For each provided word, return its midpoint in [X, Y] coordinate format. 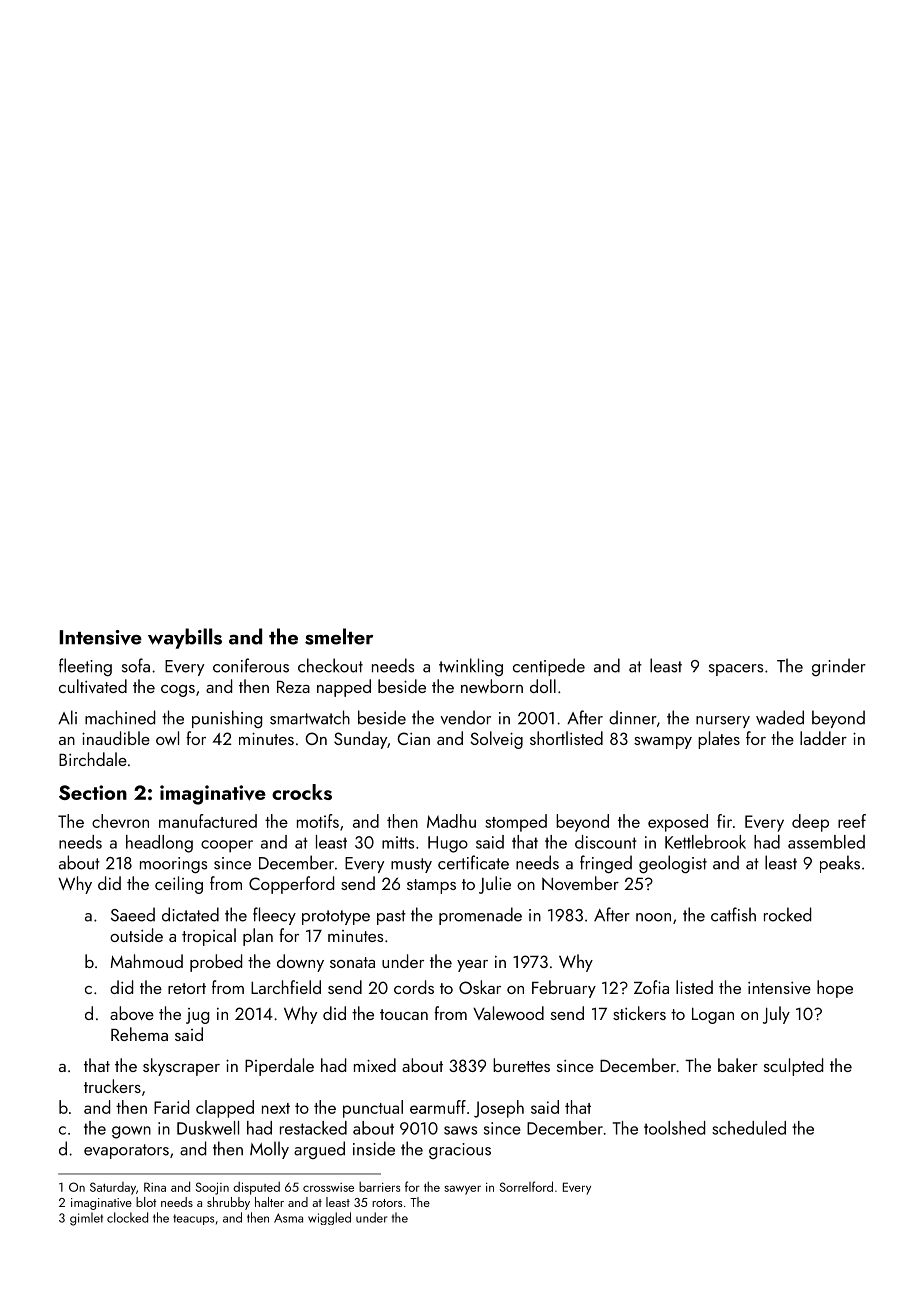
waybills [185, 638]
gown [131, 1132]
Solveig [496, 740]
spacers [736, 670]
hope [835, 989]
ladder [823, 738]
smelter [339, 636]
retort [187, 988]
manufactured [208, 821]
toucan [404, 1014]
